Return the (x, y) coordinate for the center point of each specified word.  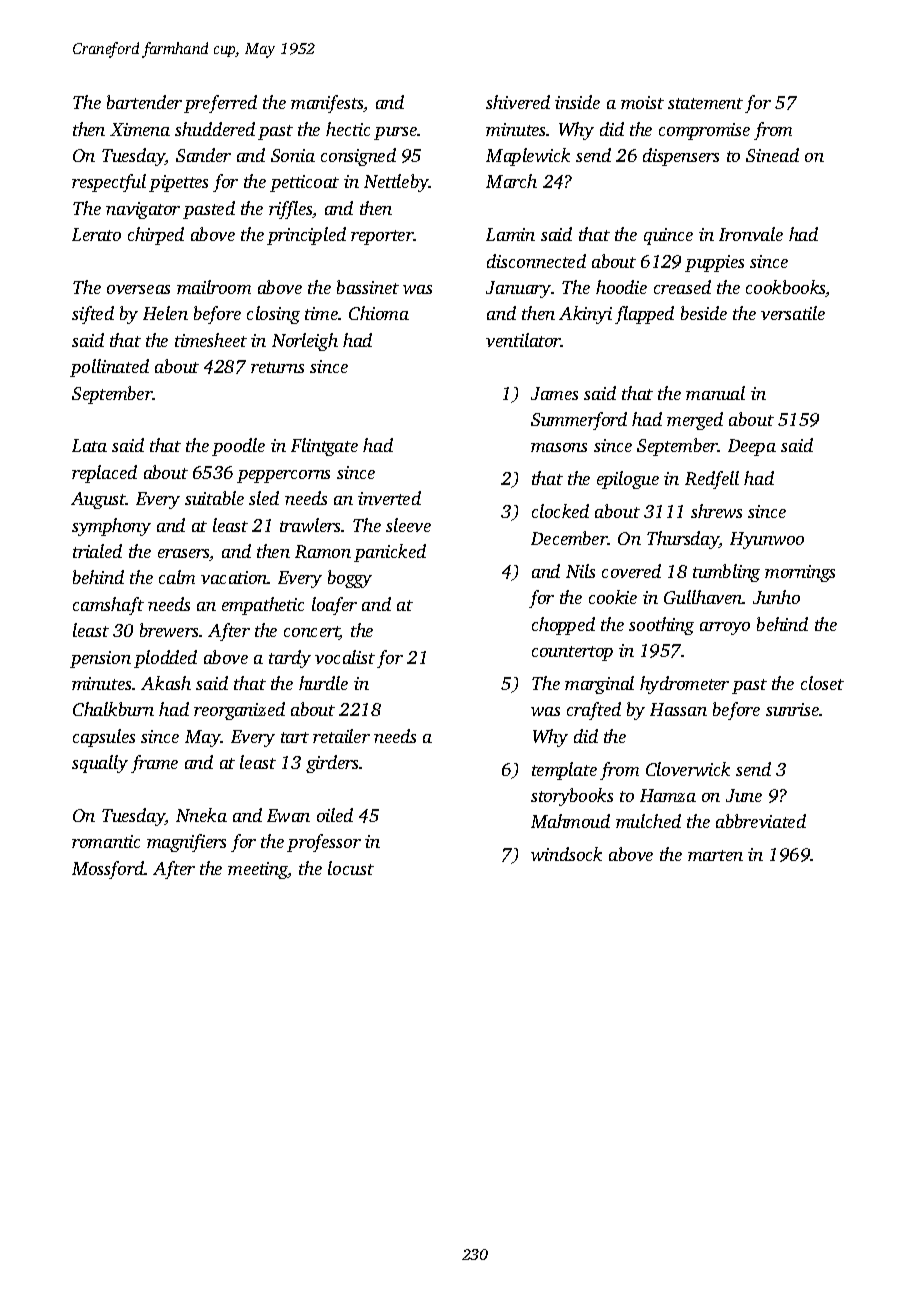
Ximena (140, 129)
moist (642, 102)
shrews (716, 511)
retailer (341, 736)
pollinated (109, 368)
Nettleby (396, 183)
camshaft (108, 606)
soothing (661, 626)
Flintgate (324, 447)
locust (351, 868)
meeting (258, 870)
